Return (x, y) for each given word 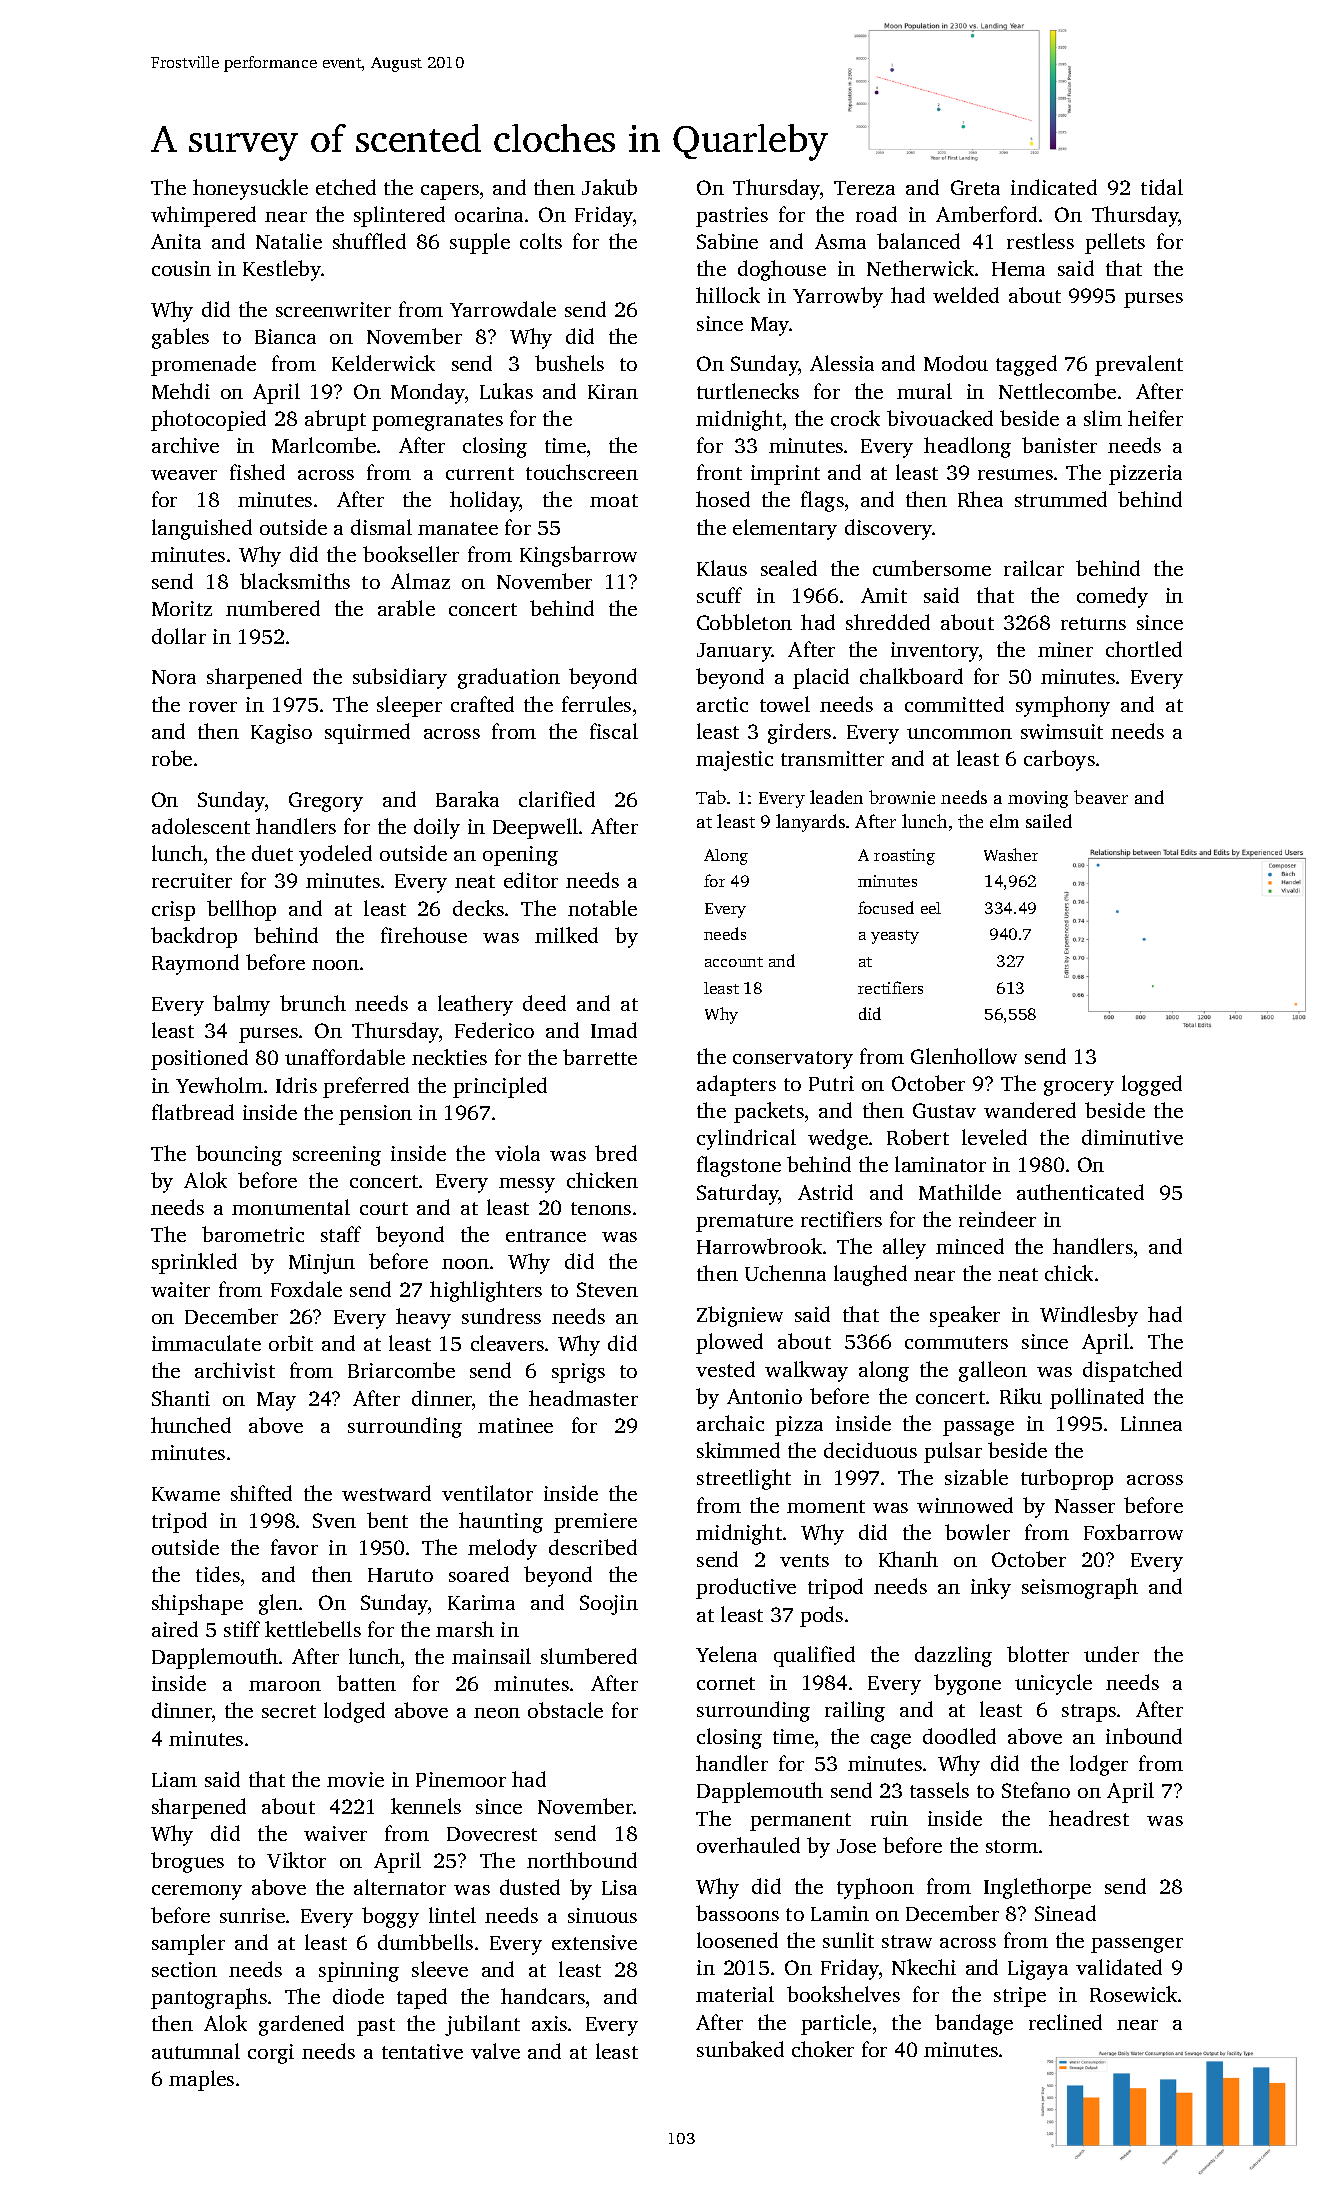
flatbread (193, 1112)
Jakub (609, 187)
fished (257, 472)
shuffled (369, 241)
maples (201, 2080)
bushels (569, 363)
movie (355, 1779)
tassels (939, 1790)
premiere (595, 1523)
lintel (452, 1915)
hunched (191, 1425)
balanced (918, 241)
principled (500, 1087)
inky (991, 1588)
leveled (994, 1137)
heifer (1155, 418)
